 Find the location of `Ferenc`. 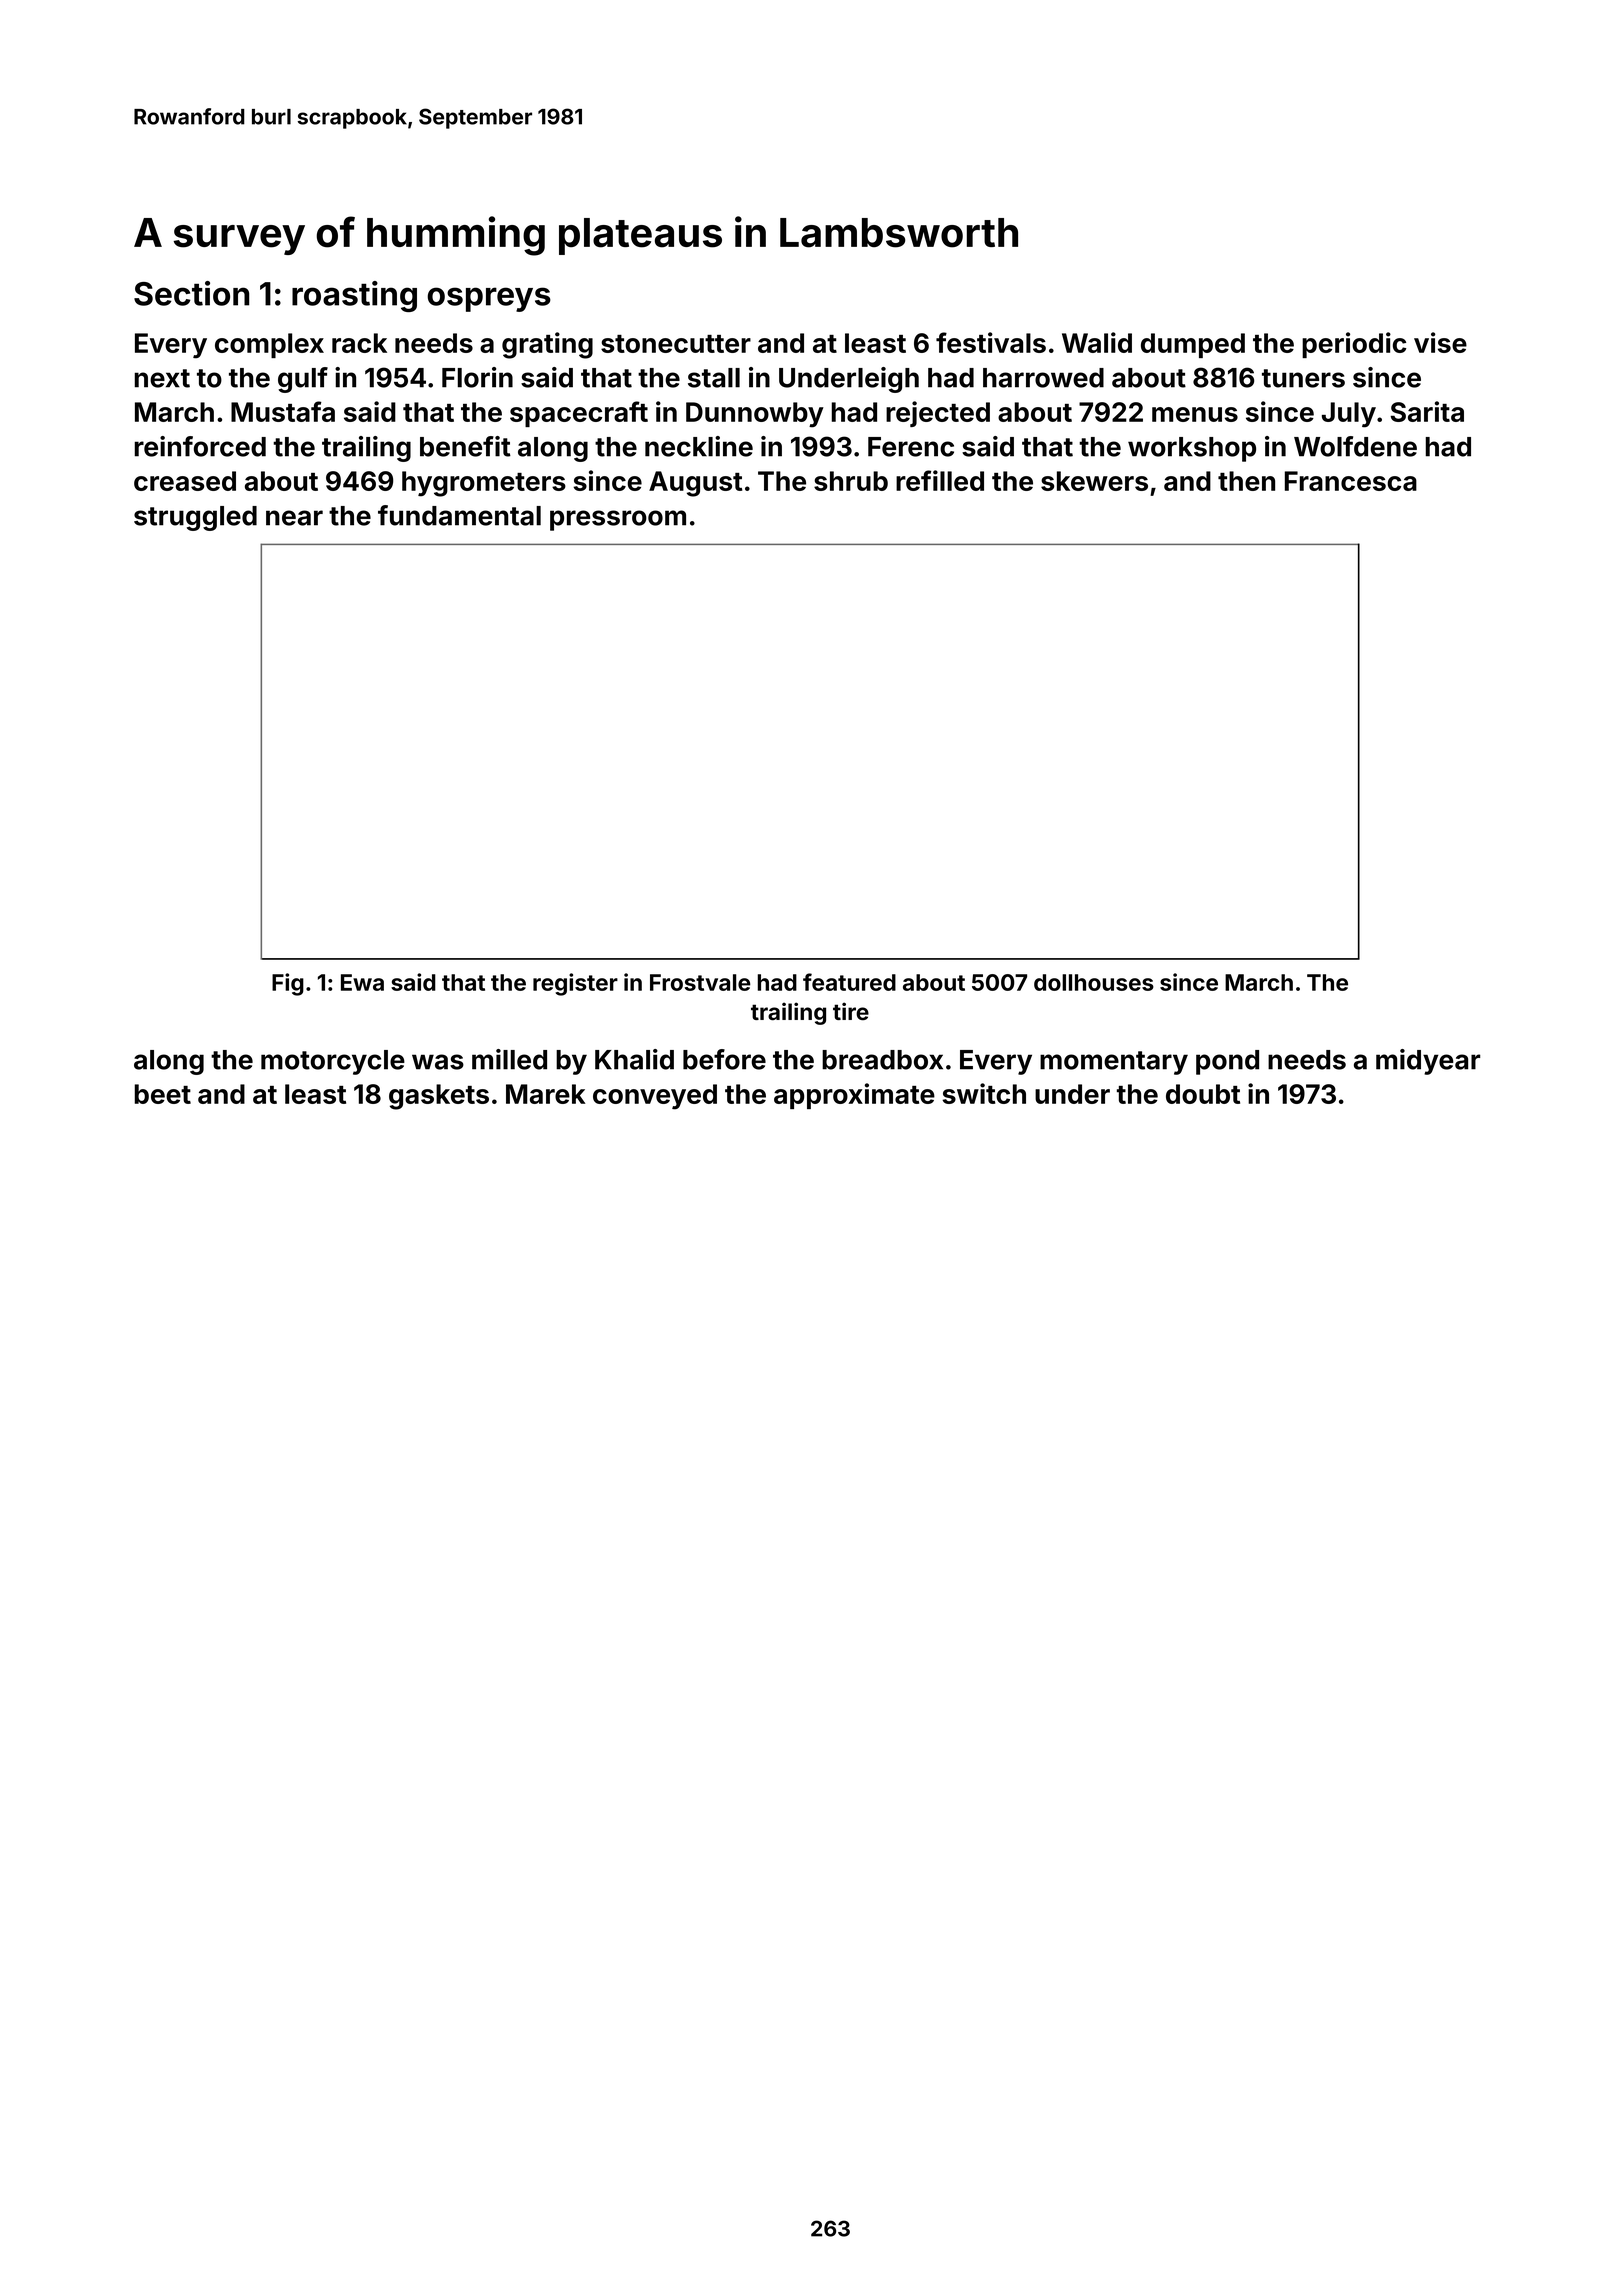

Ferenc is located at coordinates (911, 447).
